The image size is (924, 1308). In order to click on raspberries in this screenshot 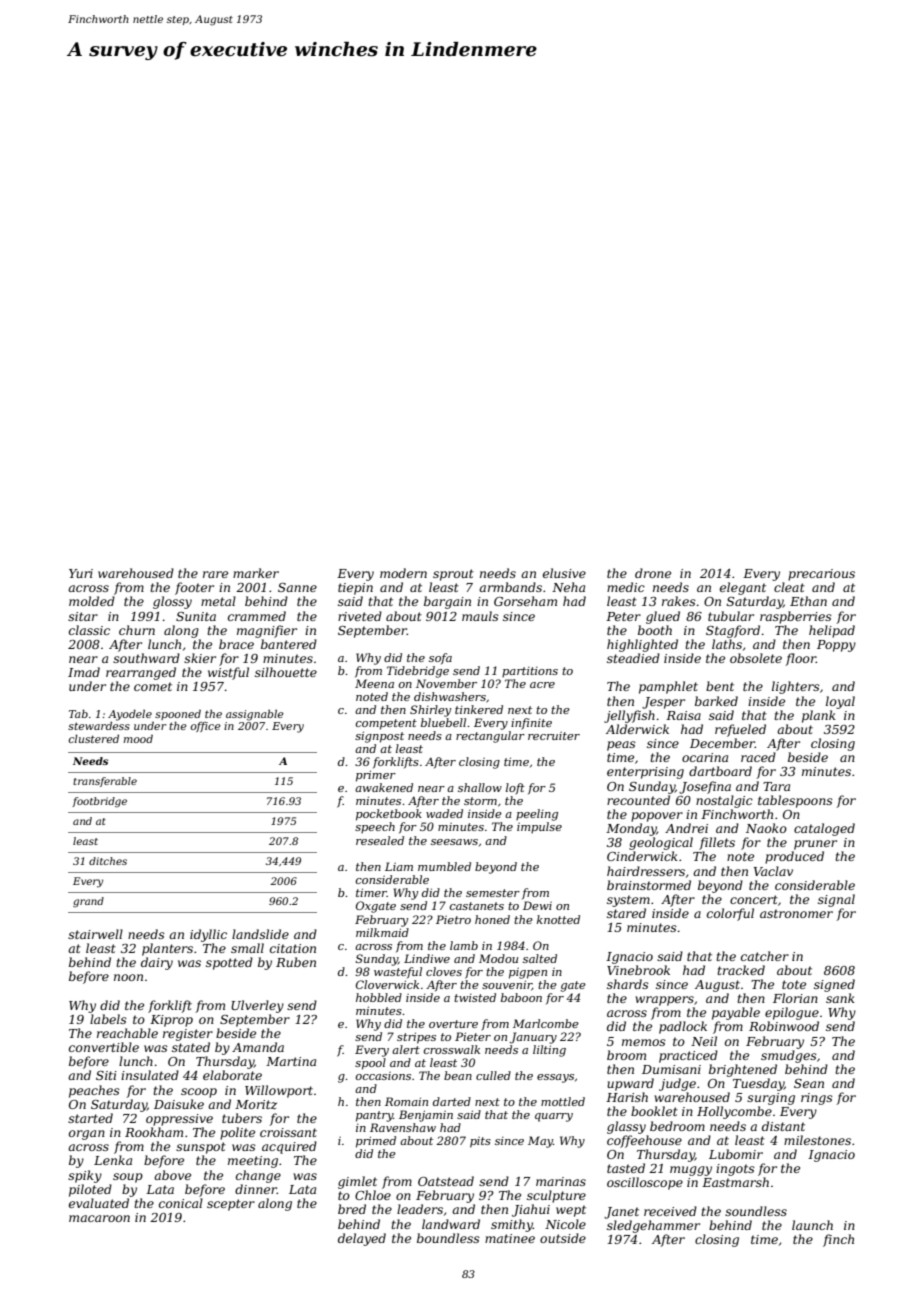, I will do `click(796, 617)`.
